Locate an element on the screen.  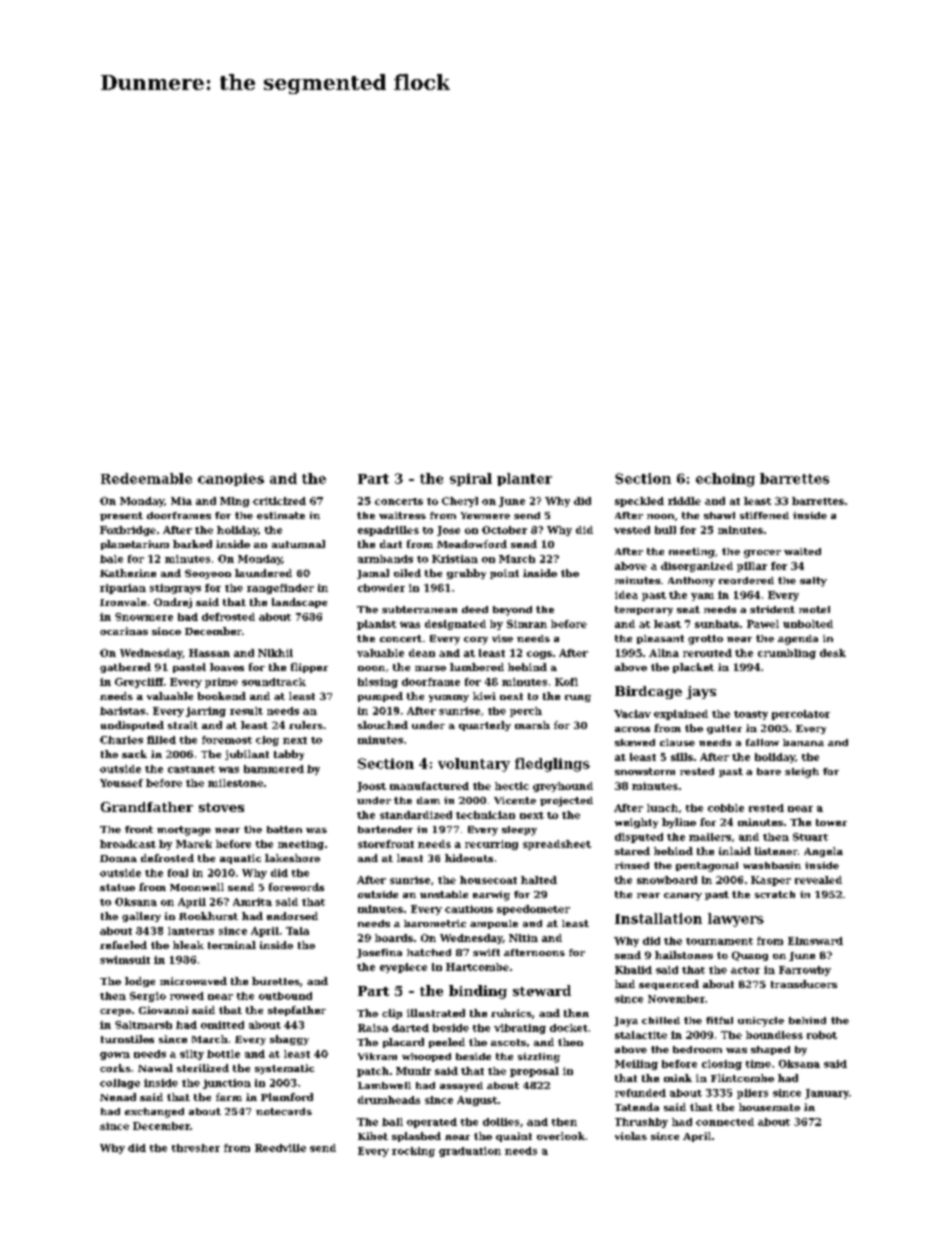
robot is located at coordinates (822, 1035).
